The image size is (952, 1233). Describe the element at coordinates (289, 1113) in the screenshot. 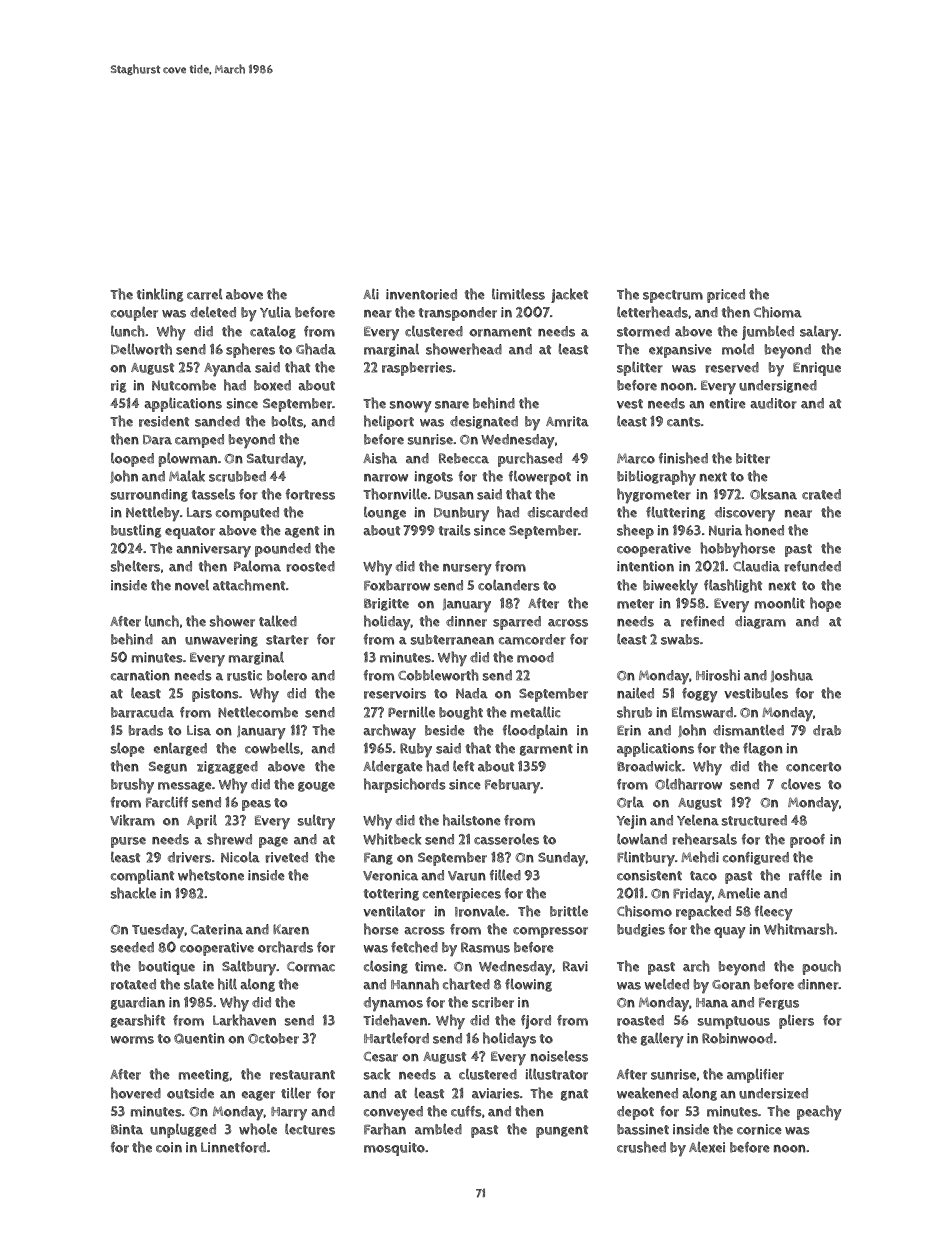

I see `Harry` at that location.
